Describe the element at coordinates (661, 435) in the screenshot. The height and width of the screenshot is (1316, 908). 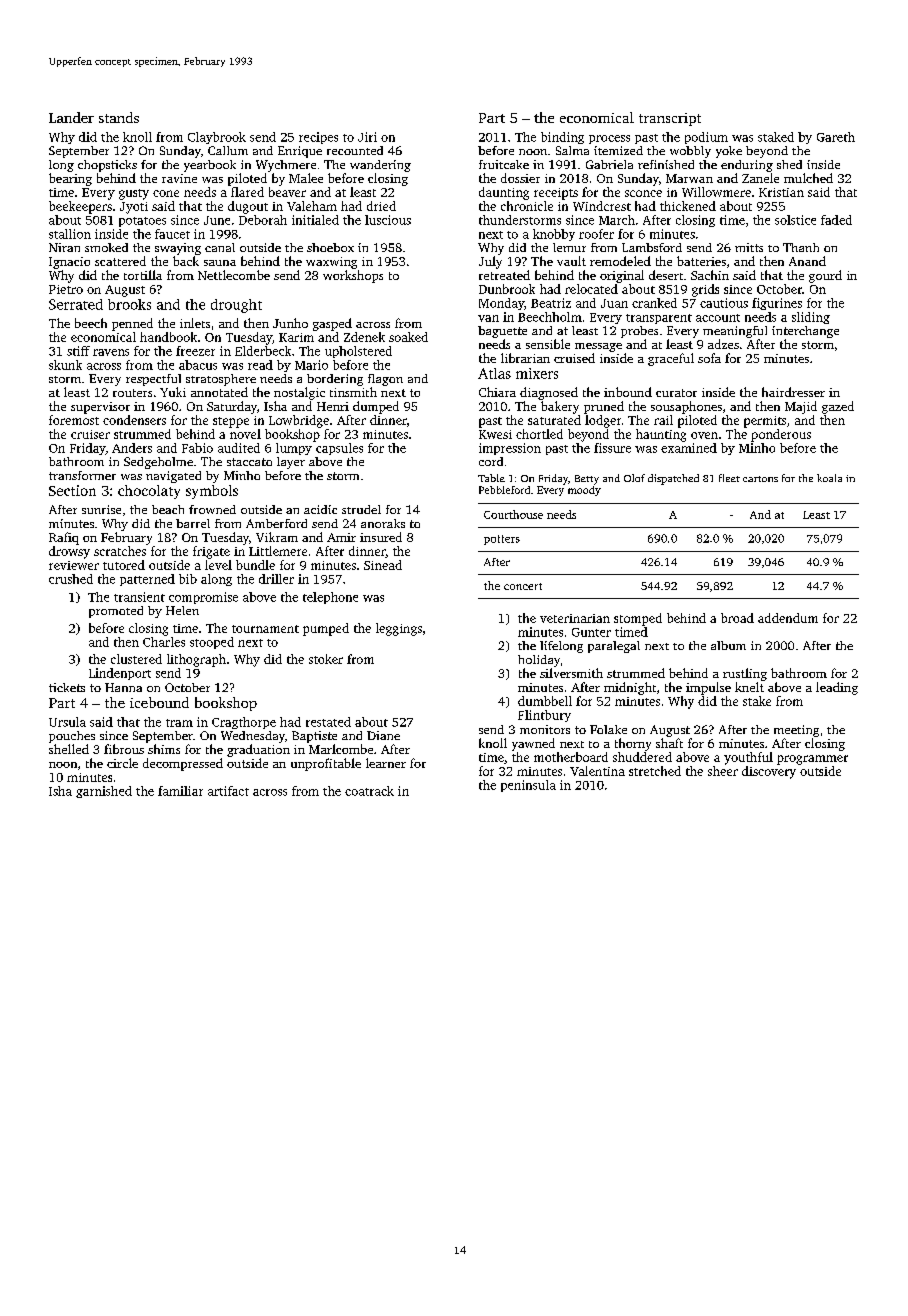
I see `haunting` at that location.
